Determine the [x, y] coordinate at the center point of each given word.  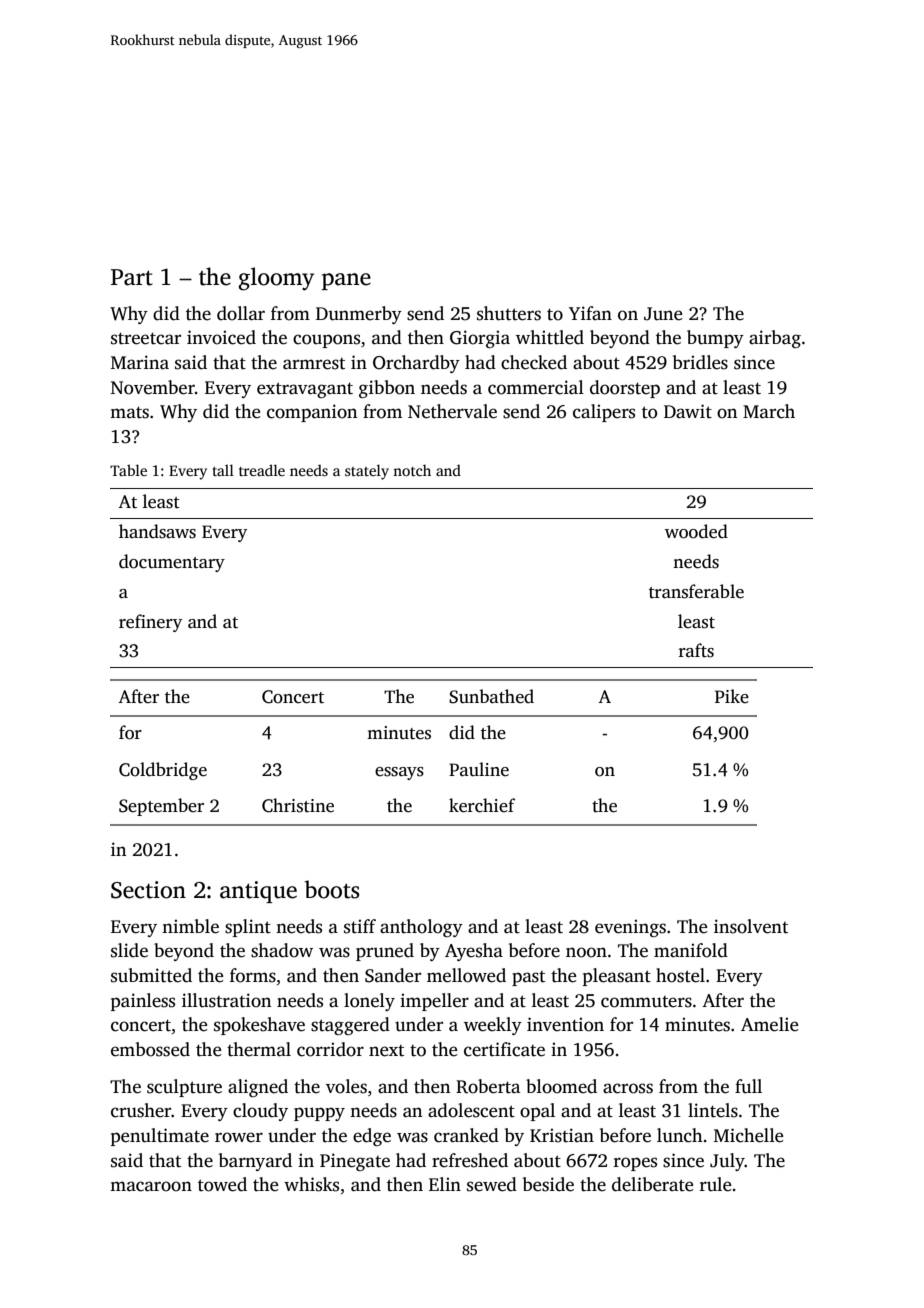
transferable [696, 591]
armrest [314, 364]
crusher [141, 1110]
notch [412, 470]
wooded [696, 531]
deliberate [653, 1184]
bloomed [561, 1086]
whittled [550, 337]
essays [399, 773]
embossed [150, 1049]
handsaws [157, 531]
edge [372, 1137]
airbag [775, 339]
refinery [150, 623]
